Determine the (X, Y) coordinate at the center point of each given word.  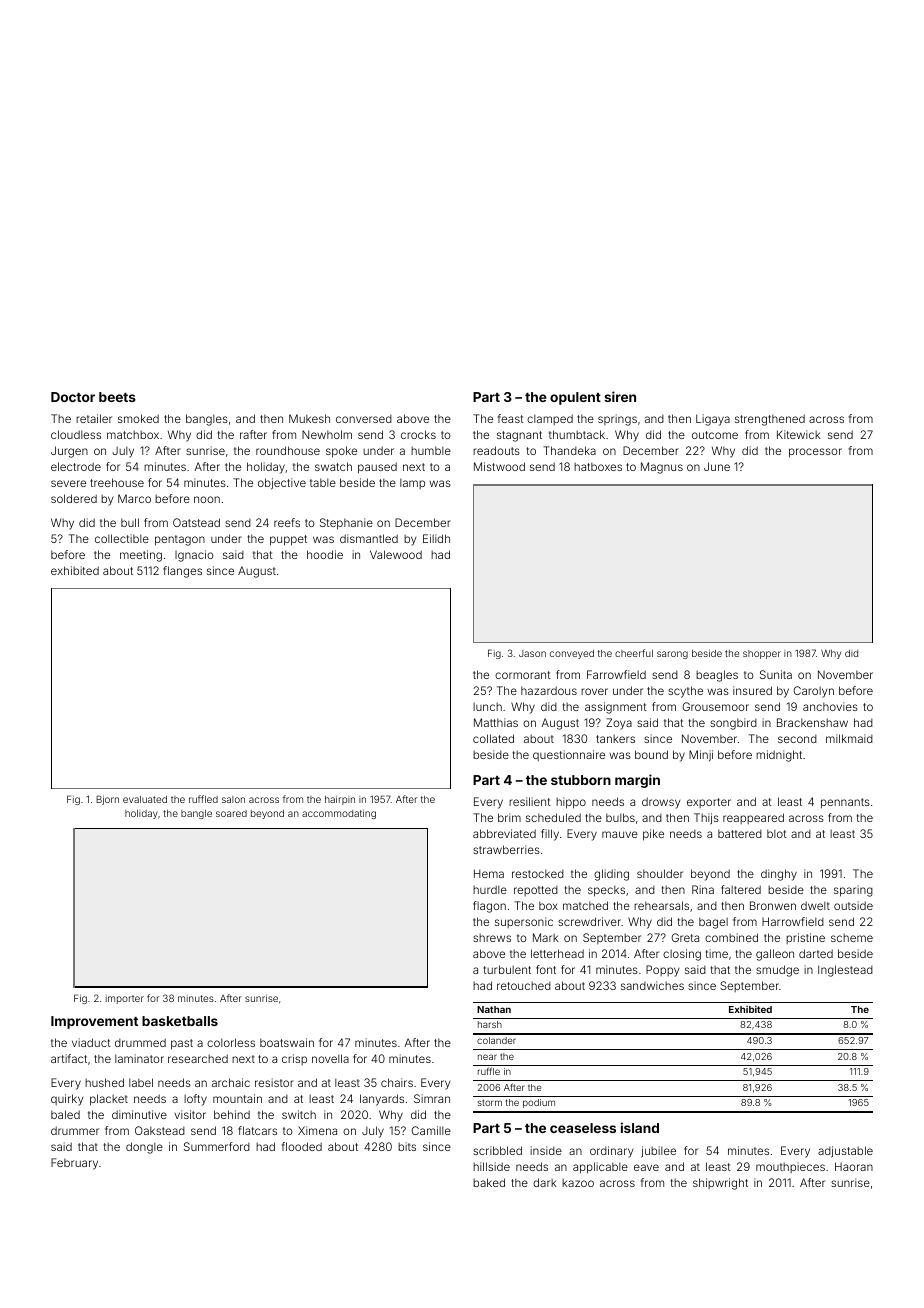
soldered (74, 498)
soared (231, 813)
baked (489, 1182)
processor (815, 453)
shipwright (720, 1184)
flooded (302, 1146)
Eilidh (436, 538)
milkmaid (849, 738)
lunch (487, 707)
